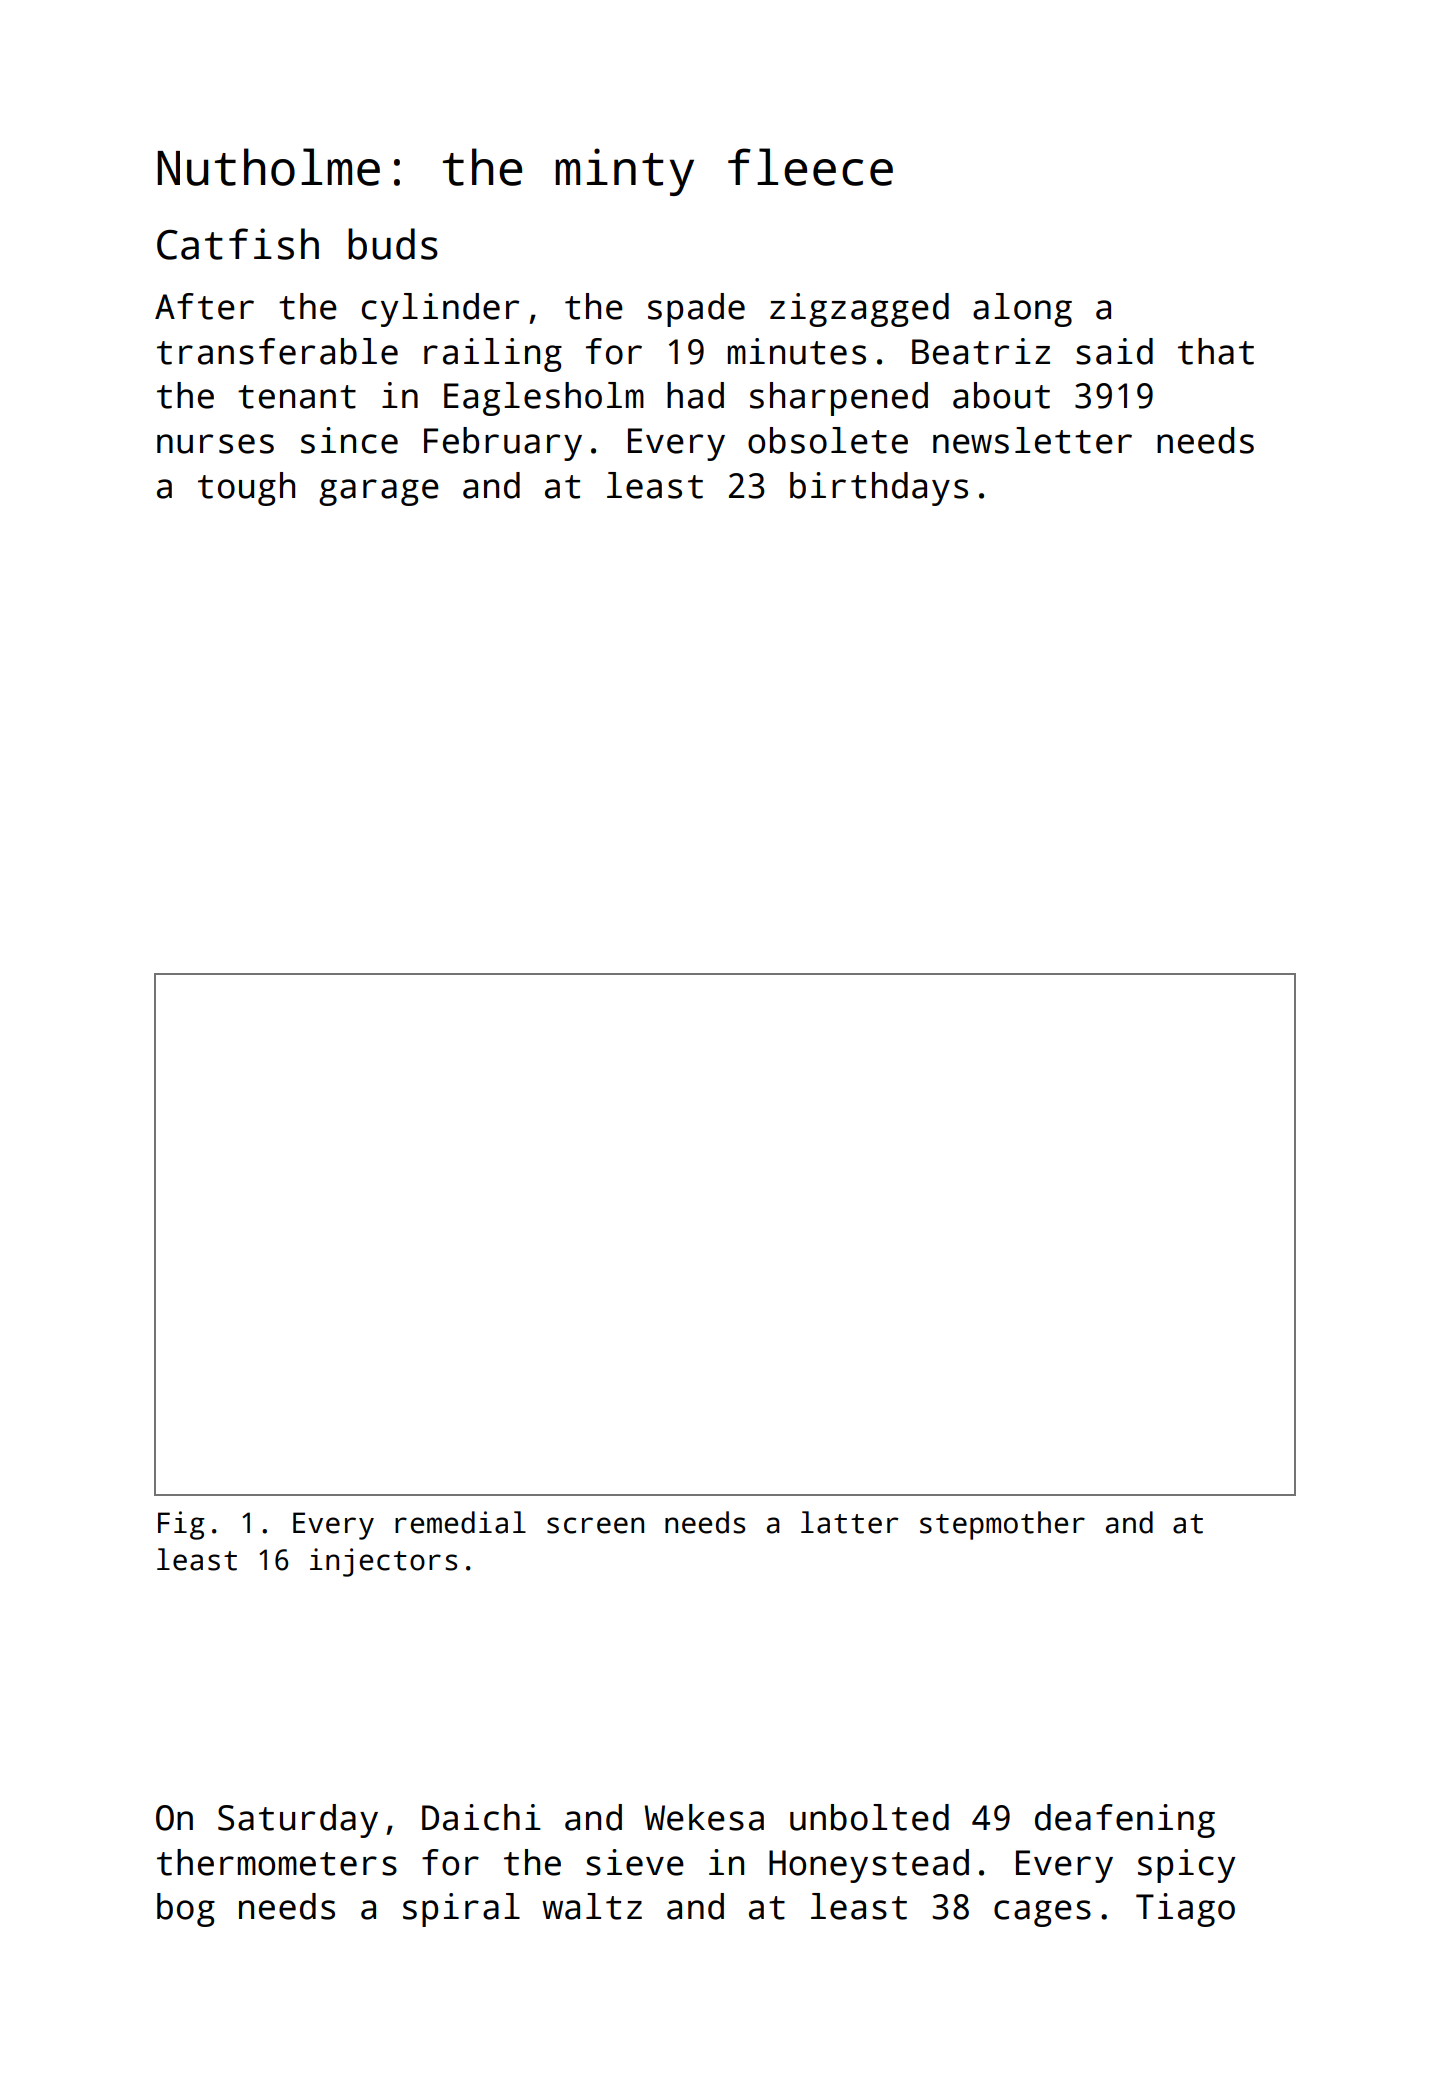  Describe the element at coordinates (849, 1522) in the screenshot. I see `latter` at that location.
